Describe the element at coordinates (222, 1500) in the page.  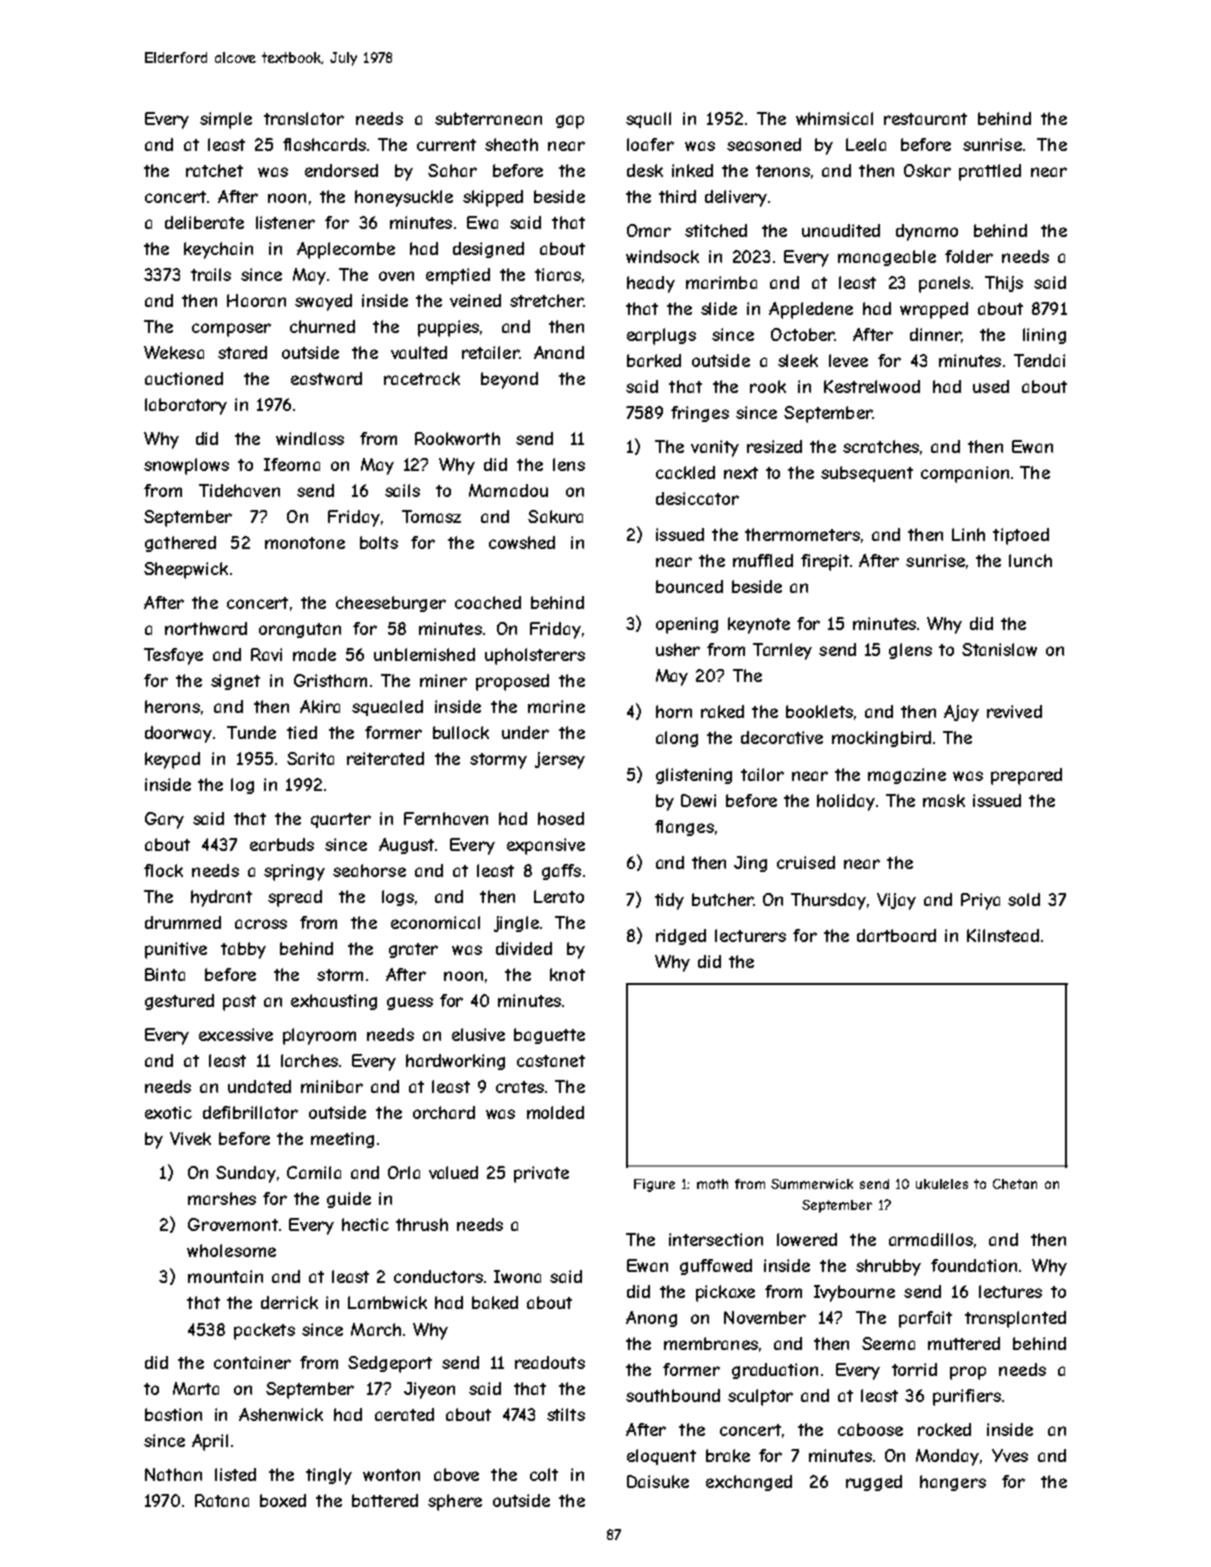
I see `Ratana` at that location.
